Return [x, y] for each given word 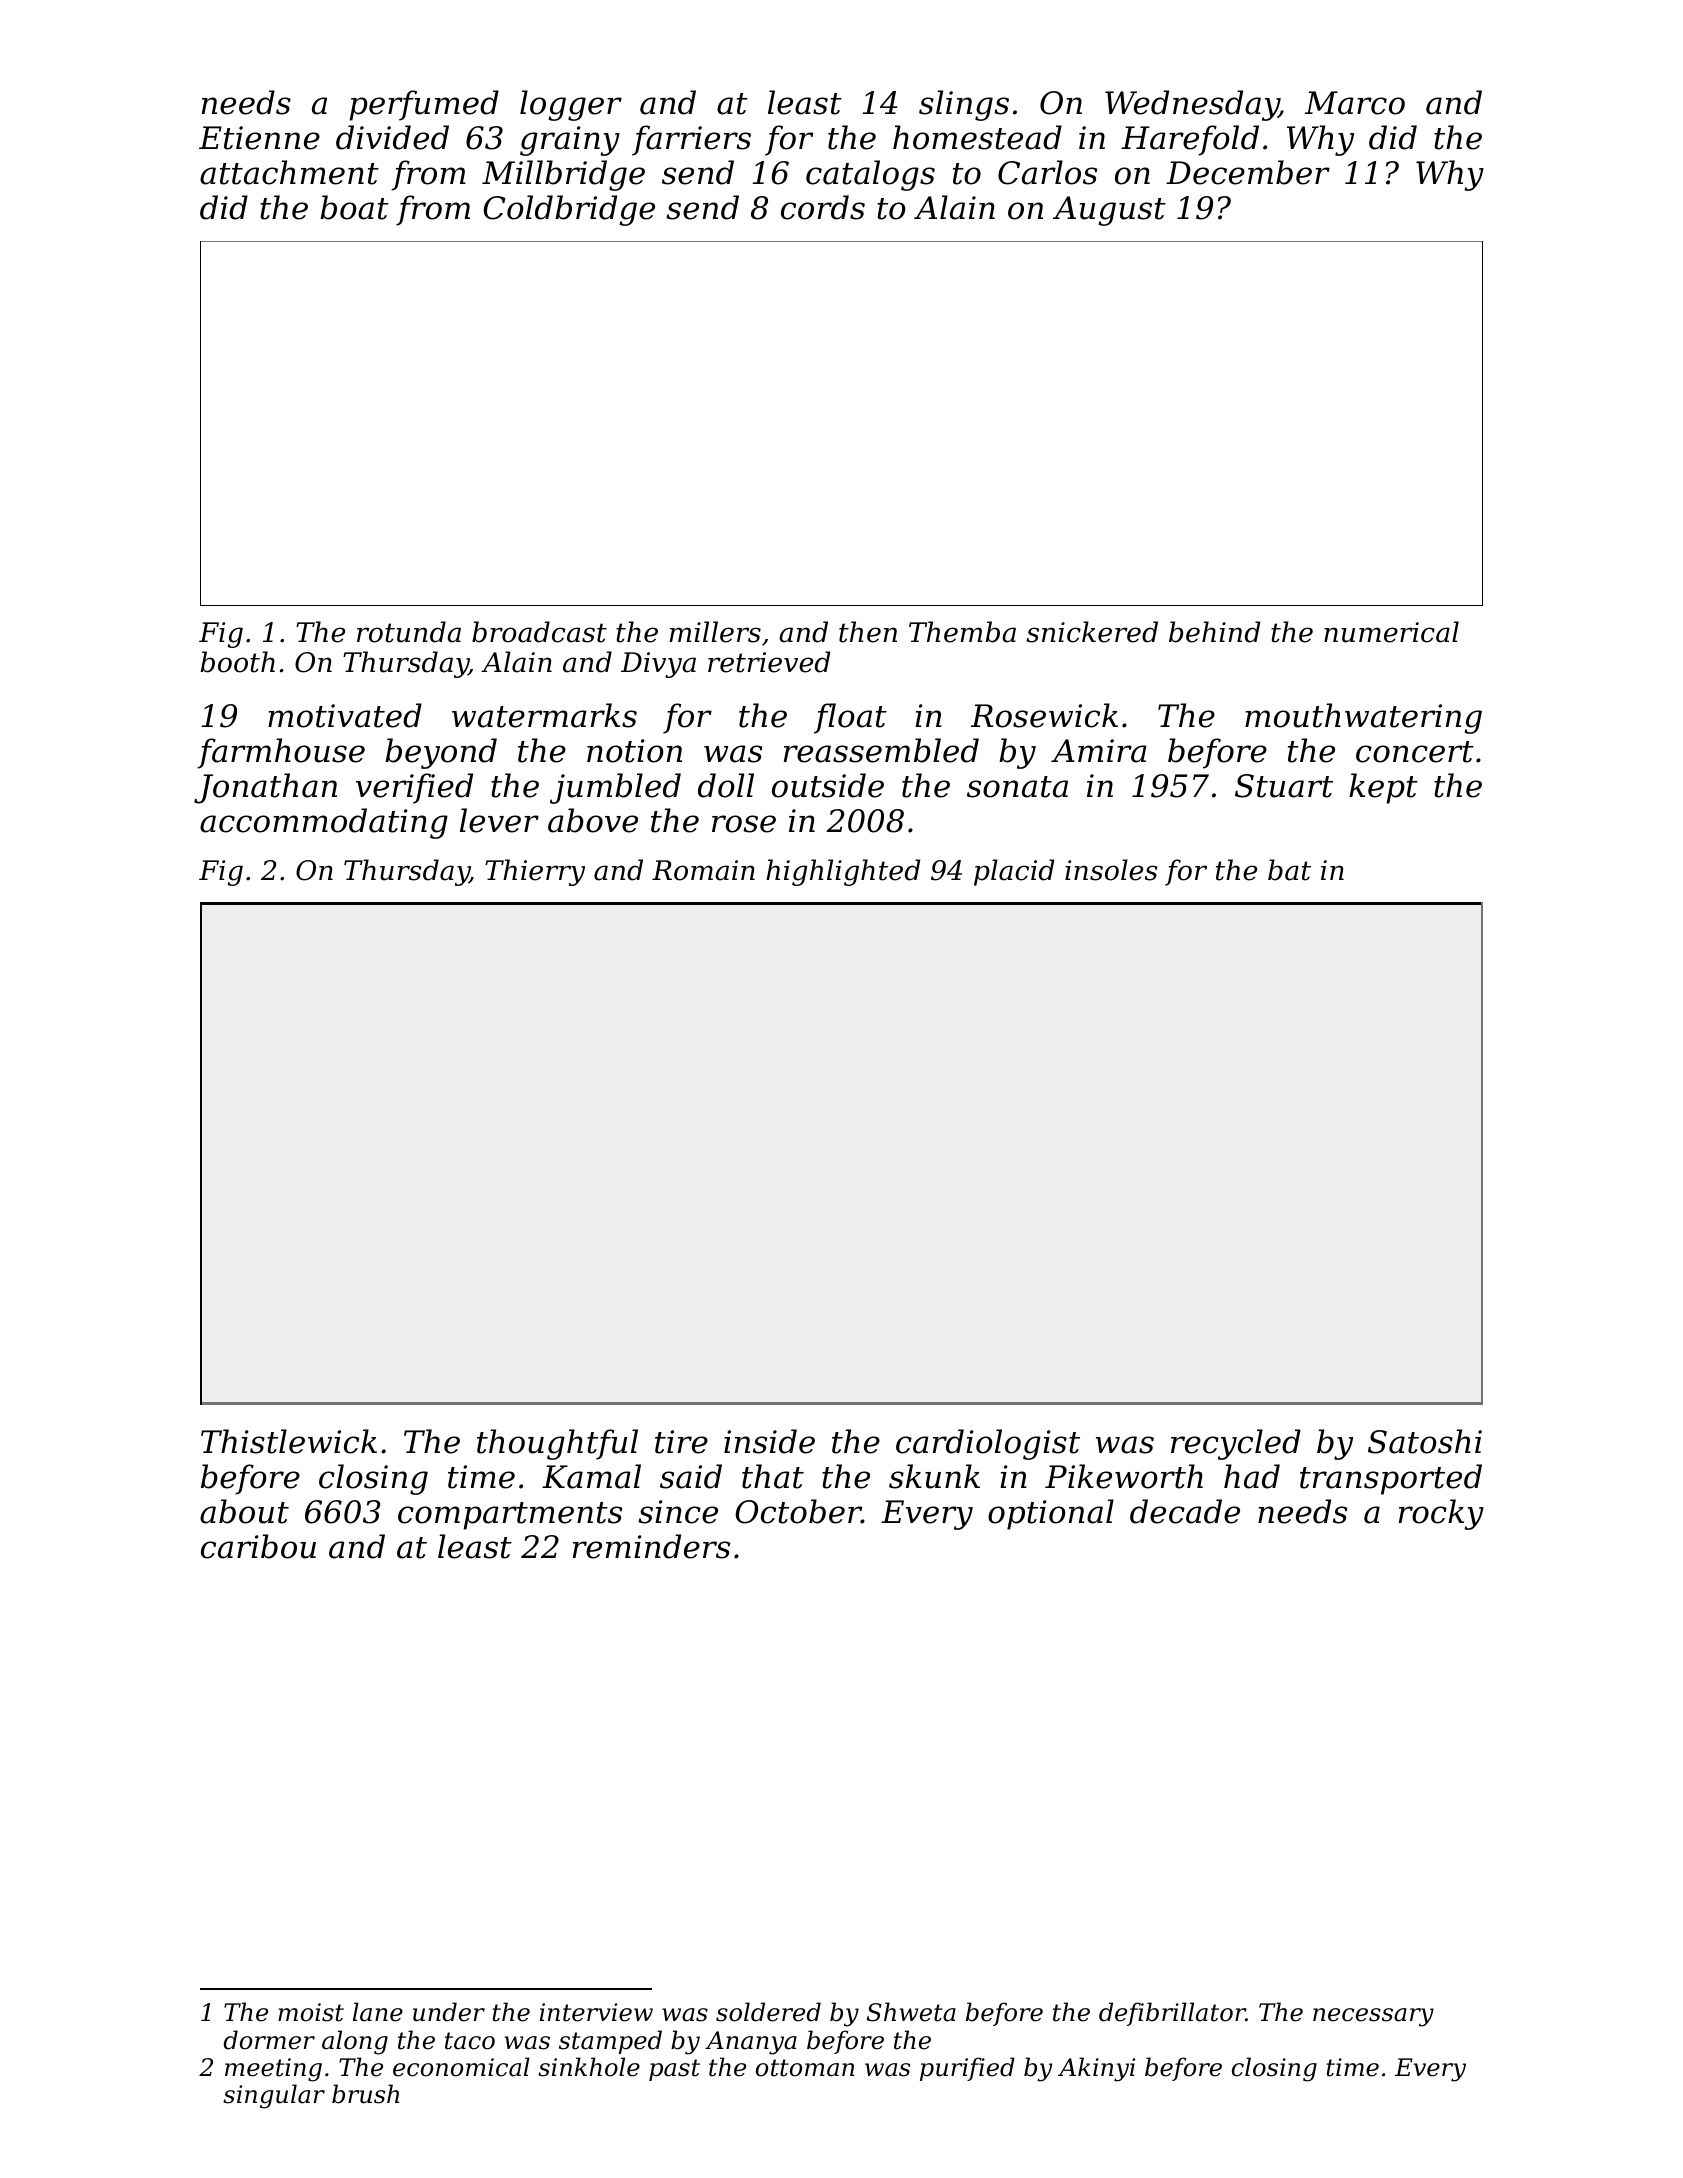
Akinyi [1096, 2069]
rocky [1441, 1514]
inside [769, 1441]
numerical [1391, 632]
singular [274, 2096]
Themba [962, 632]
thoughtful [557, 1444]
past [674, 2070]
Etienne [259, 138]
